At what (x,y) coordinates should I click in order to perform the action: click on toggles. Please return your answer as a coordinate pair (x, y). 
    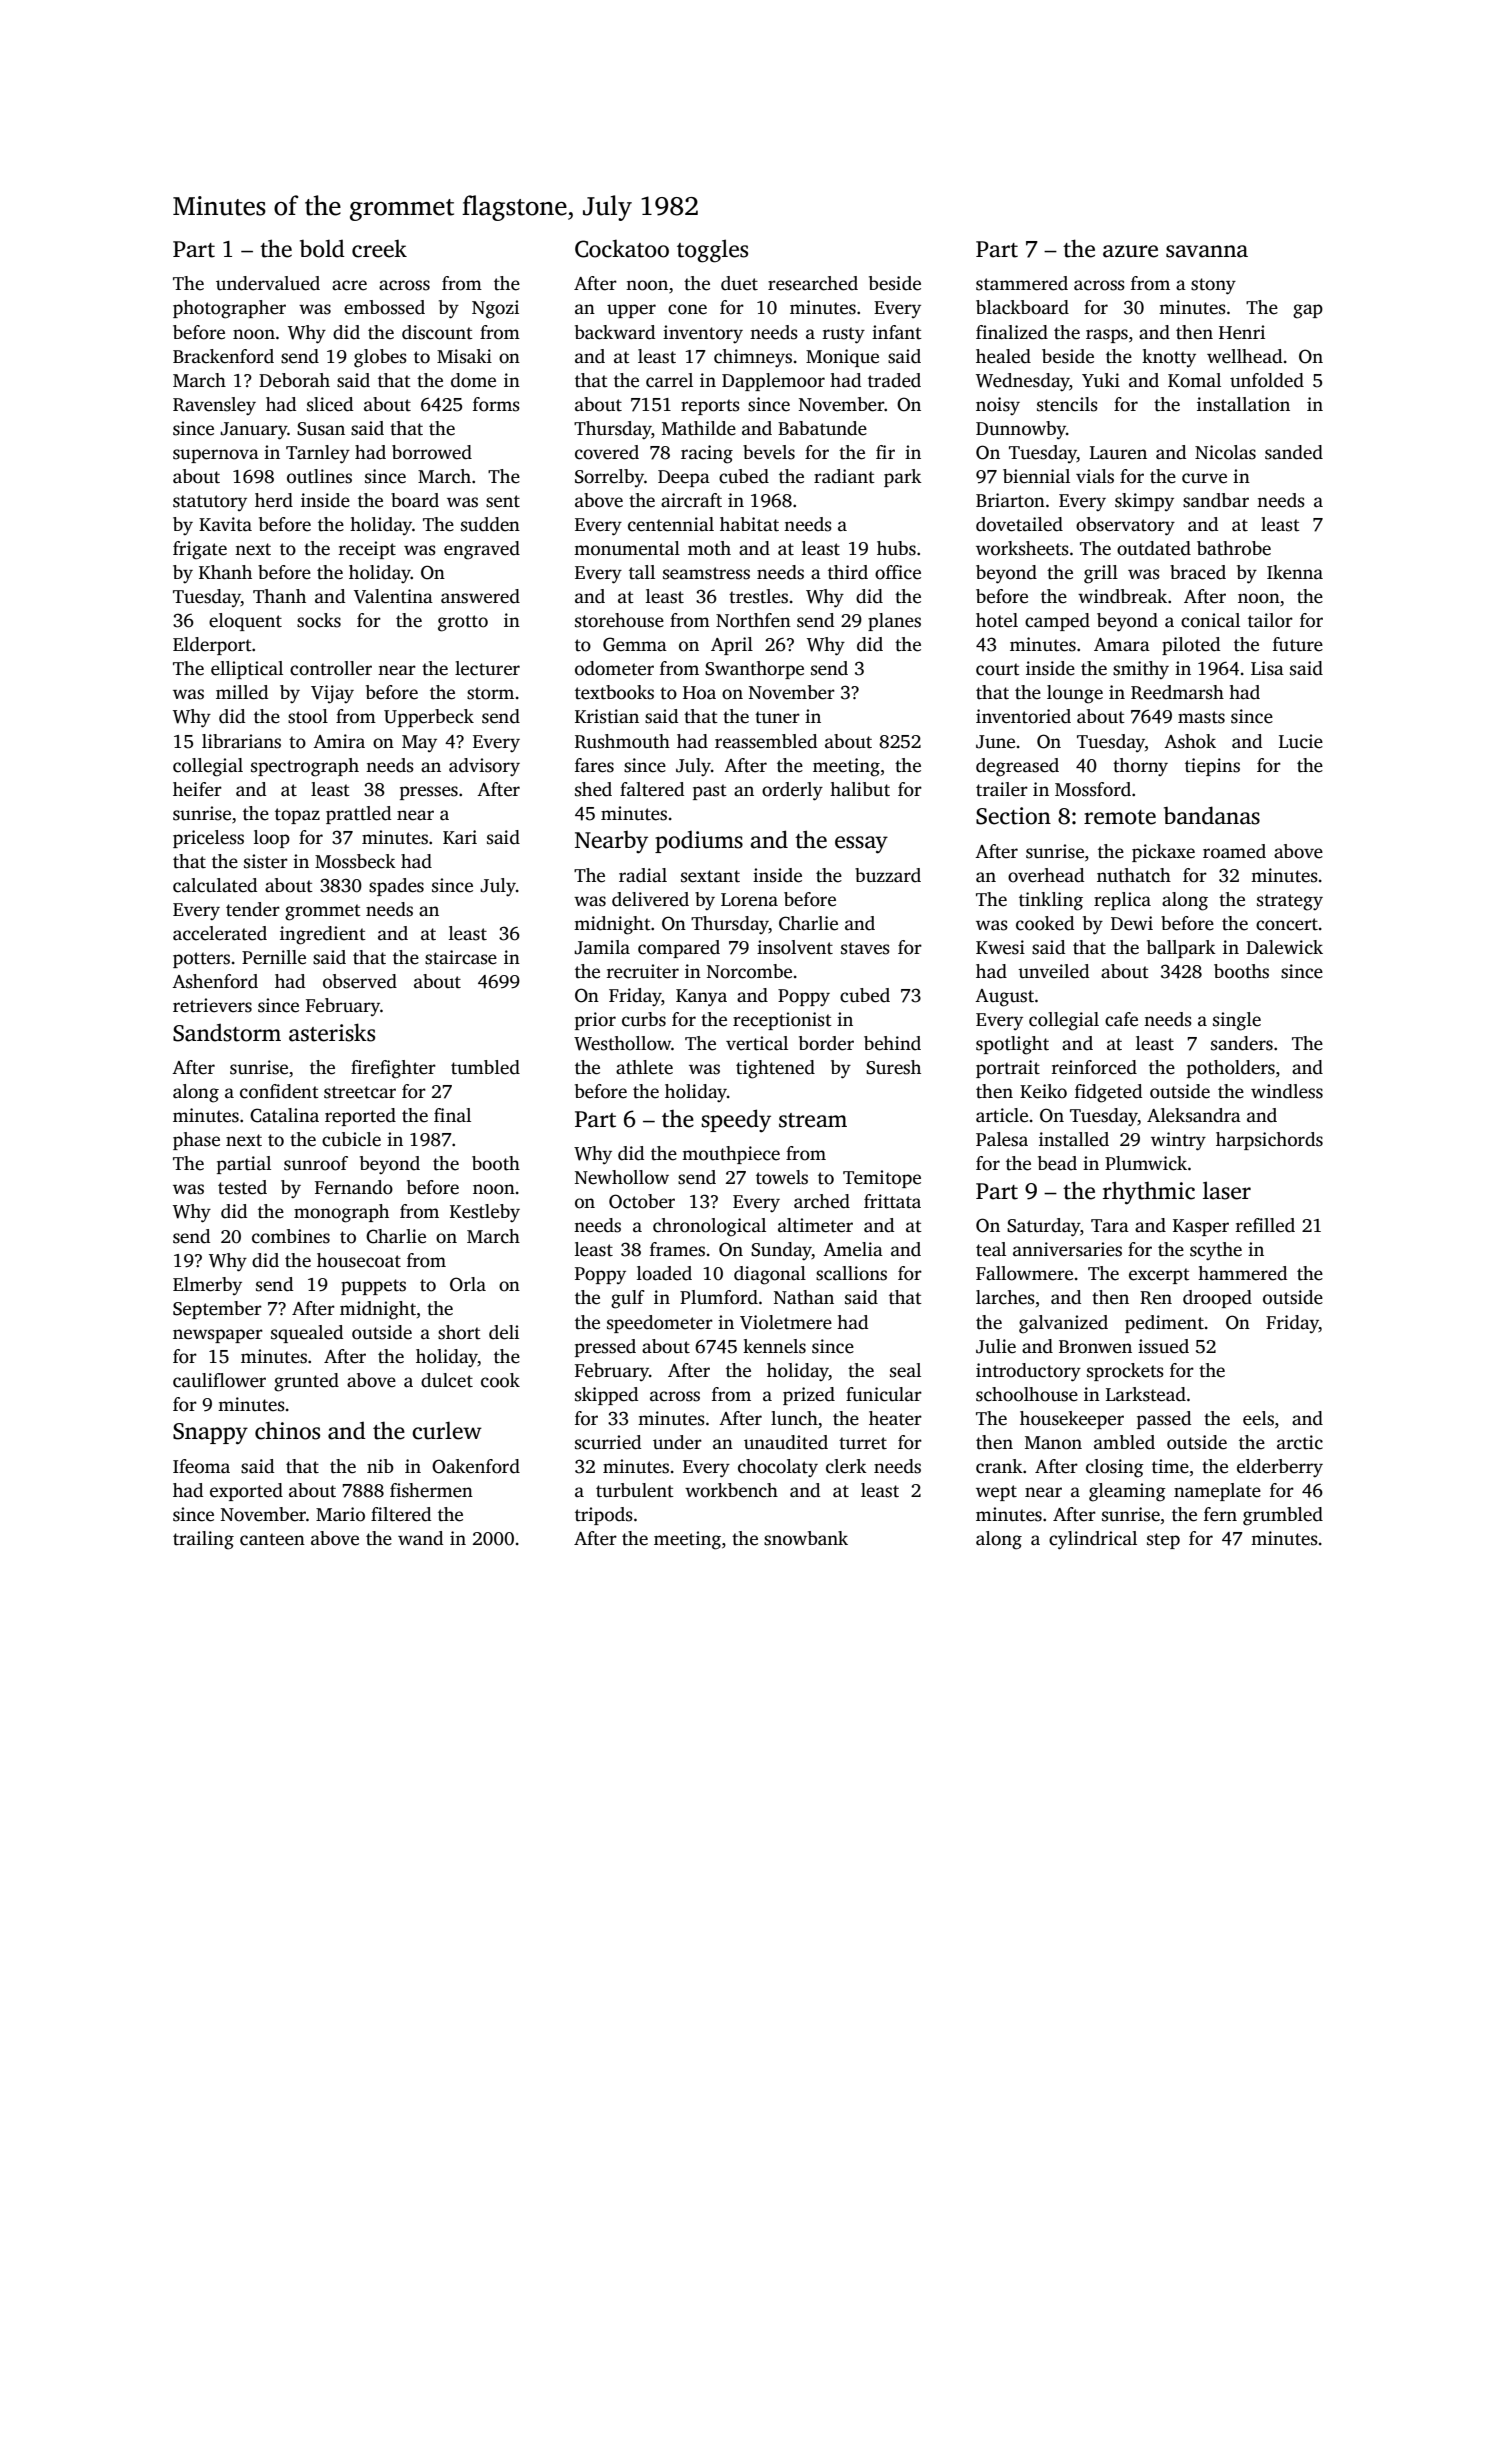
    Looking at the image, I should click on (712, 251).
